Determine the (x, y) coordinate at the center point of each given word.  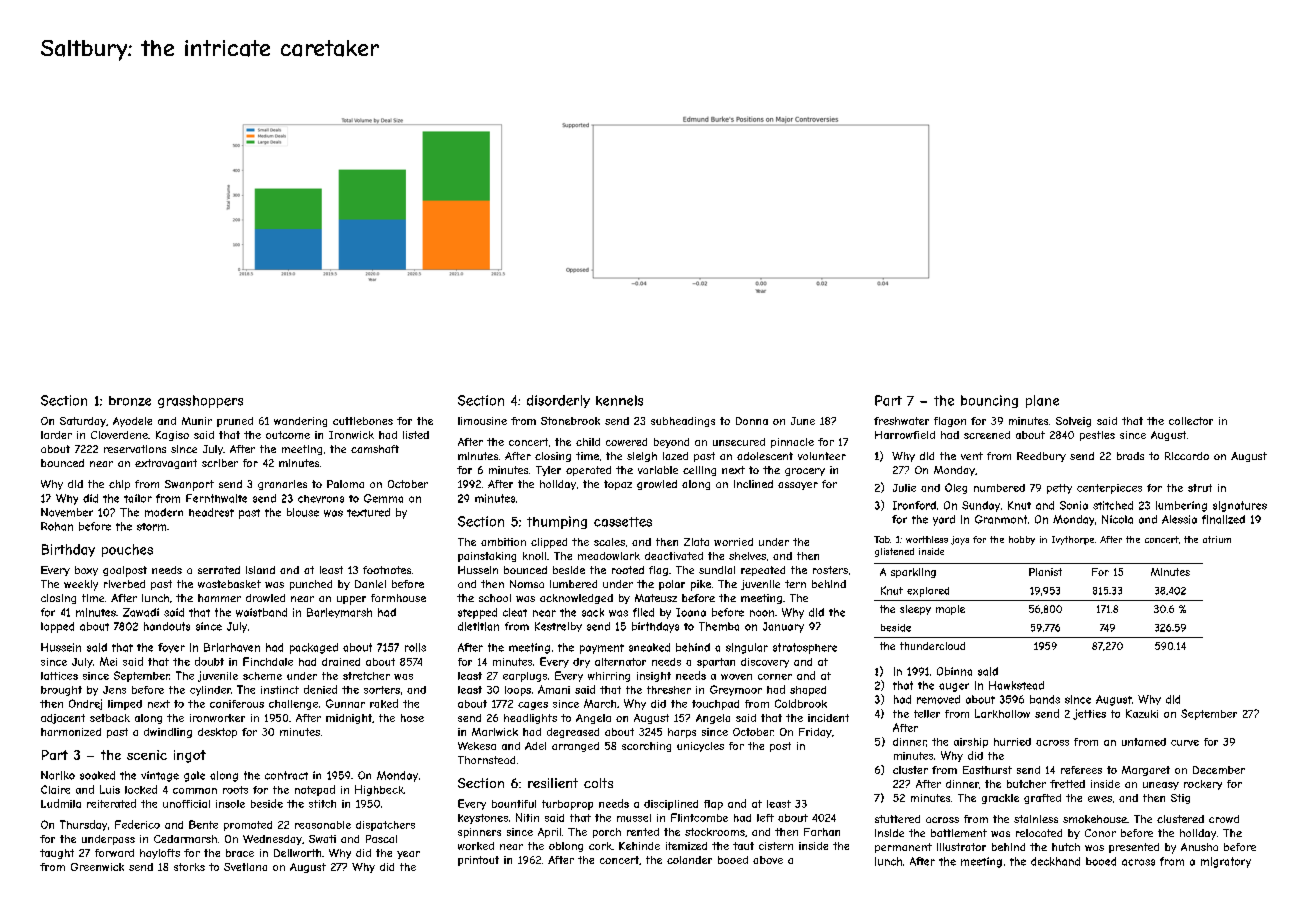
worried (733, 542)
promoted (248, 826)
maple (950, 610)
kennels (619, 400)
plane (1042, 401)
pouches (127, 550)
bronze (130, 401)
